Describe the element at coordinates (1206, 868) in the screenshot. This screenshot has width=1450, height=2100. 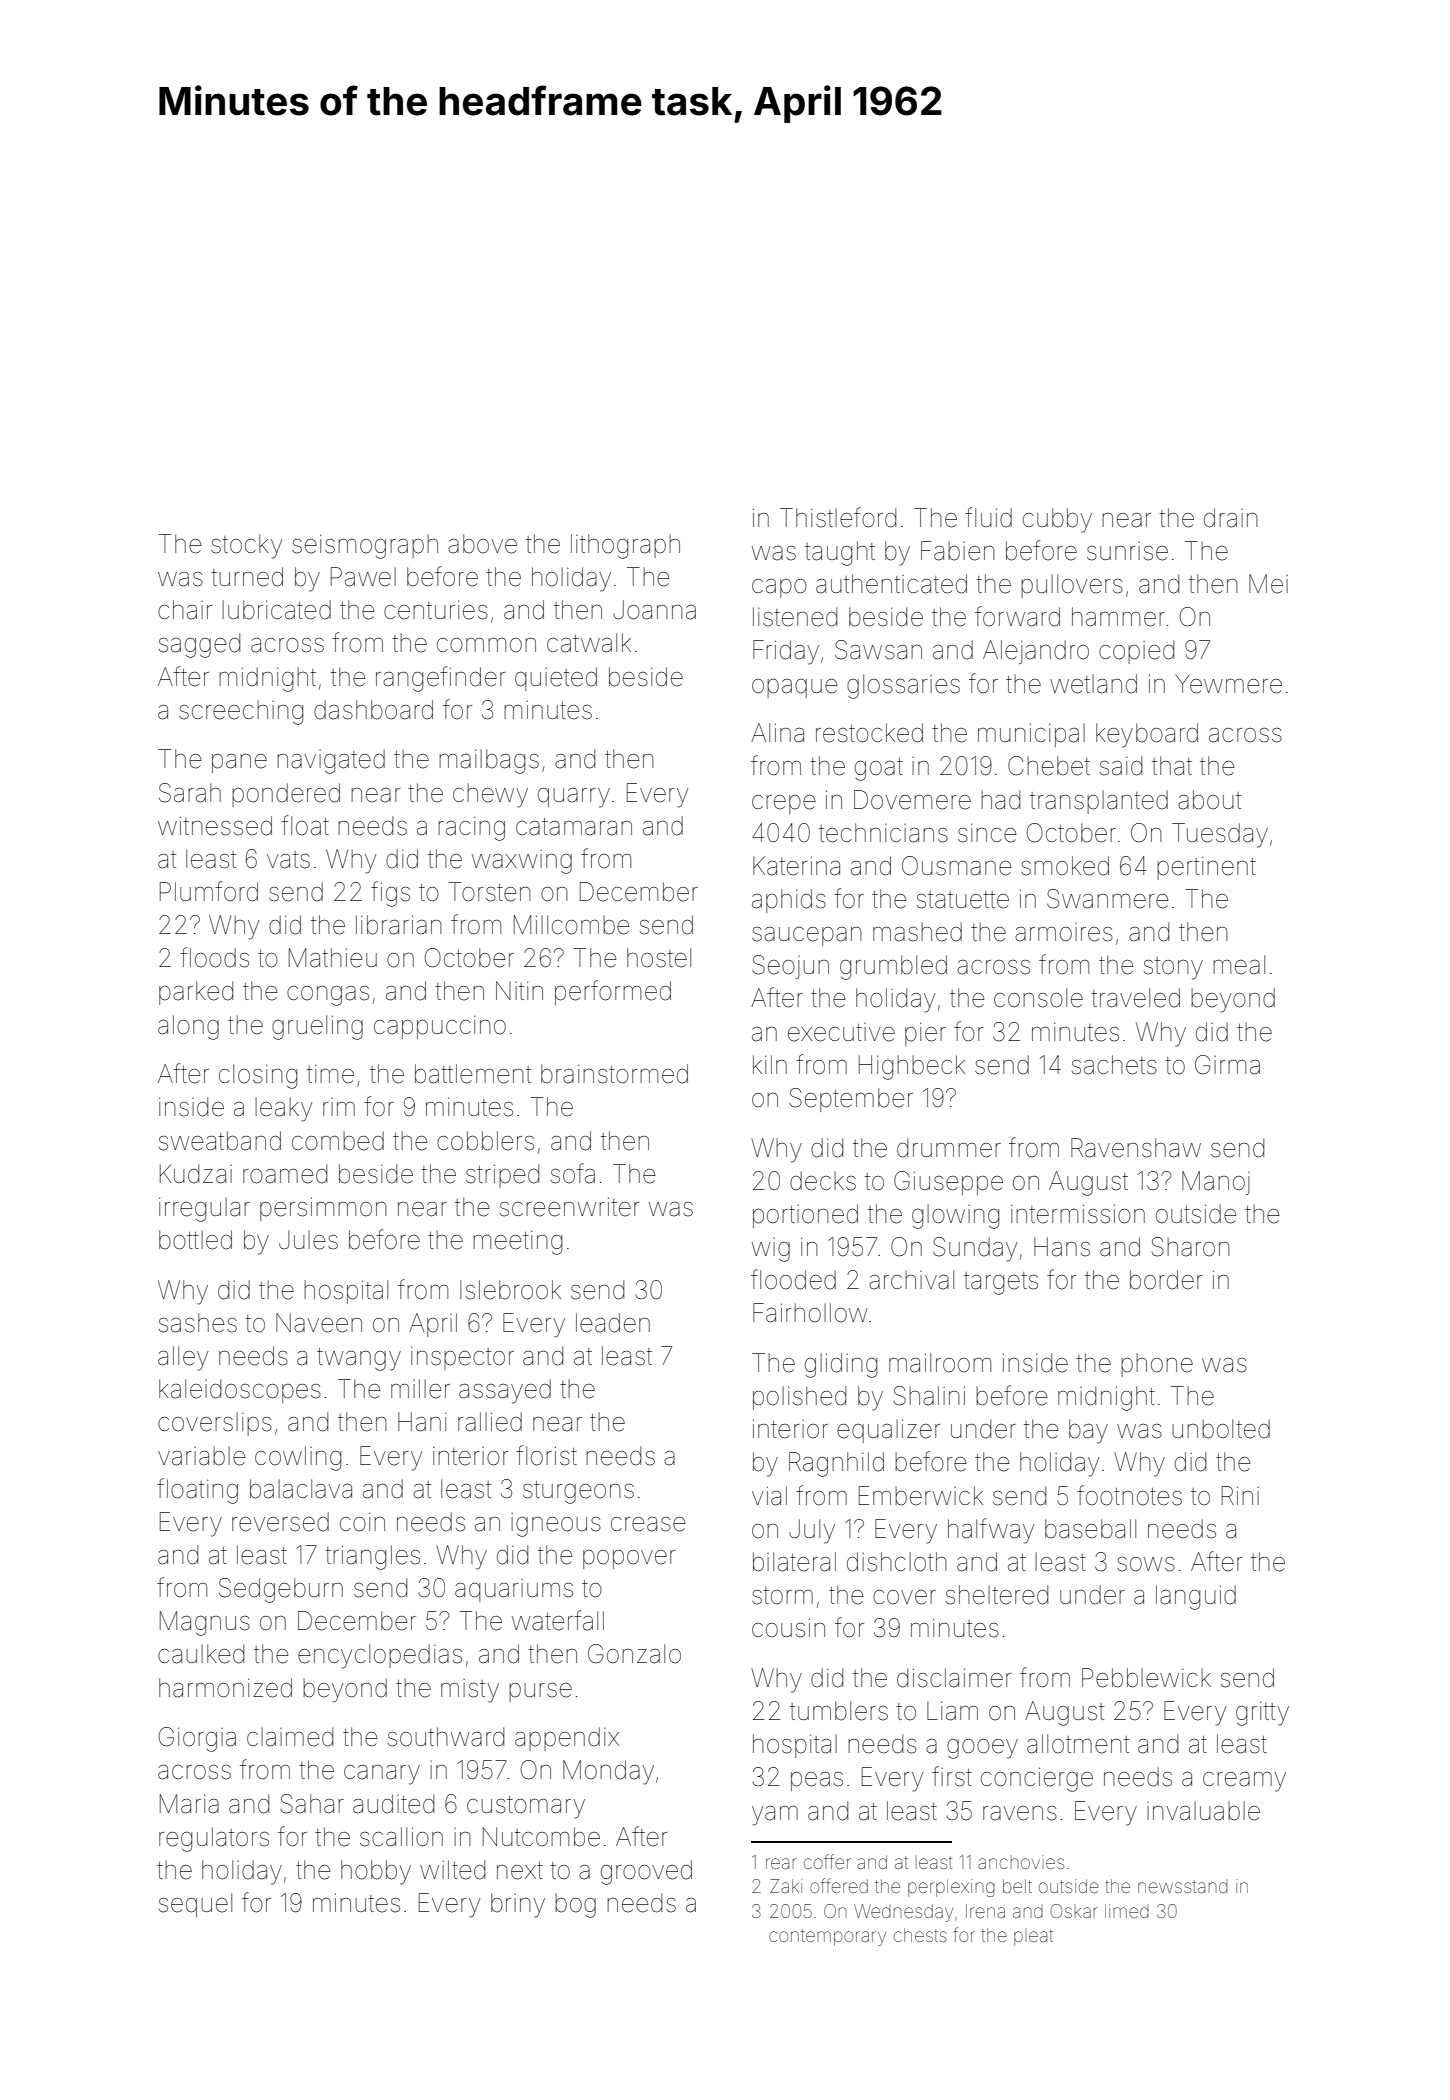
I see `pertinent` at that location.
